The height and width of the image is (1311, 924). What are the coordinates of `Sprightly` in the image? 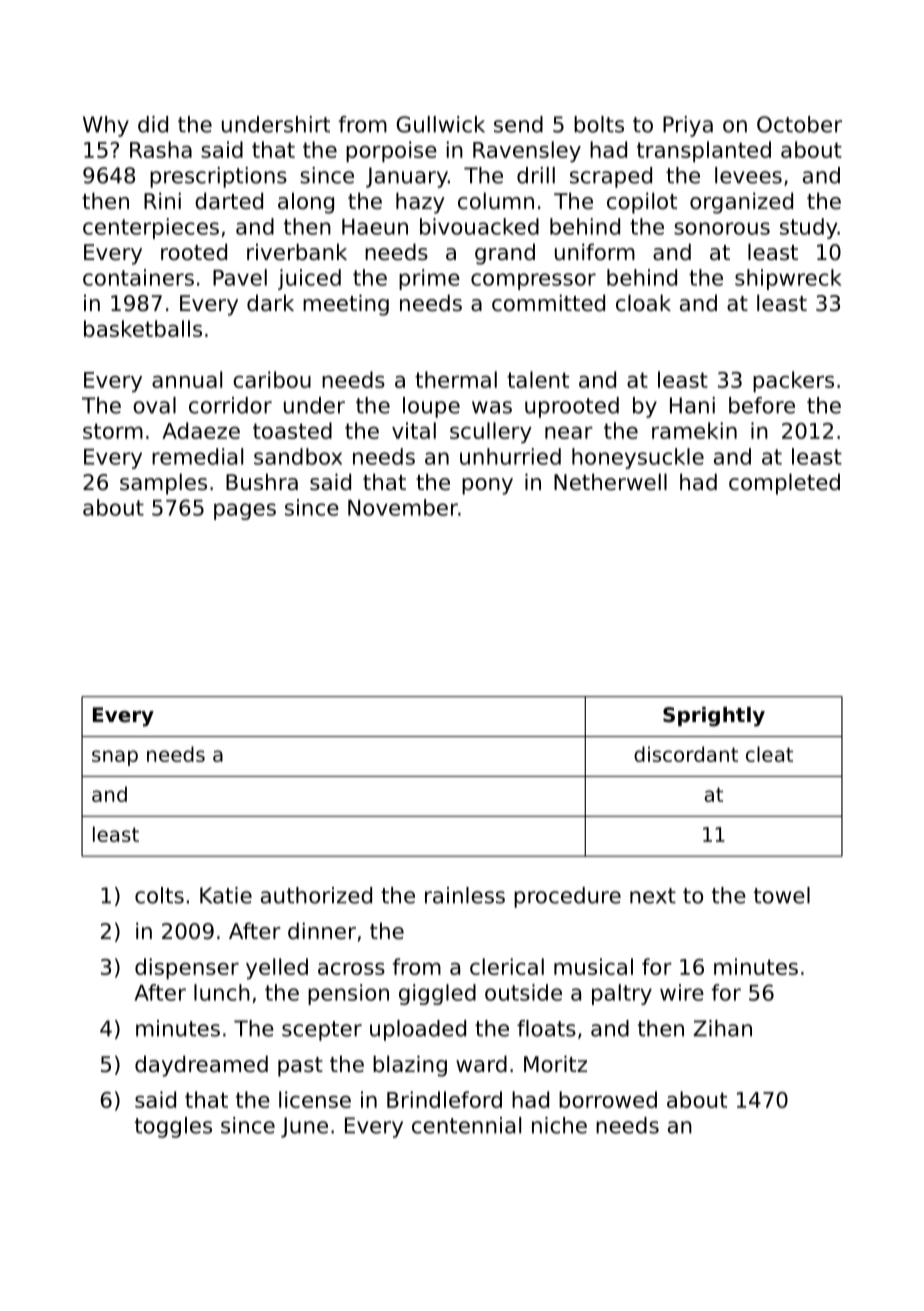 It's located at (714, 717).
